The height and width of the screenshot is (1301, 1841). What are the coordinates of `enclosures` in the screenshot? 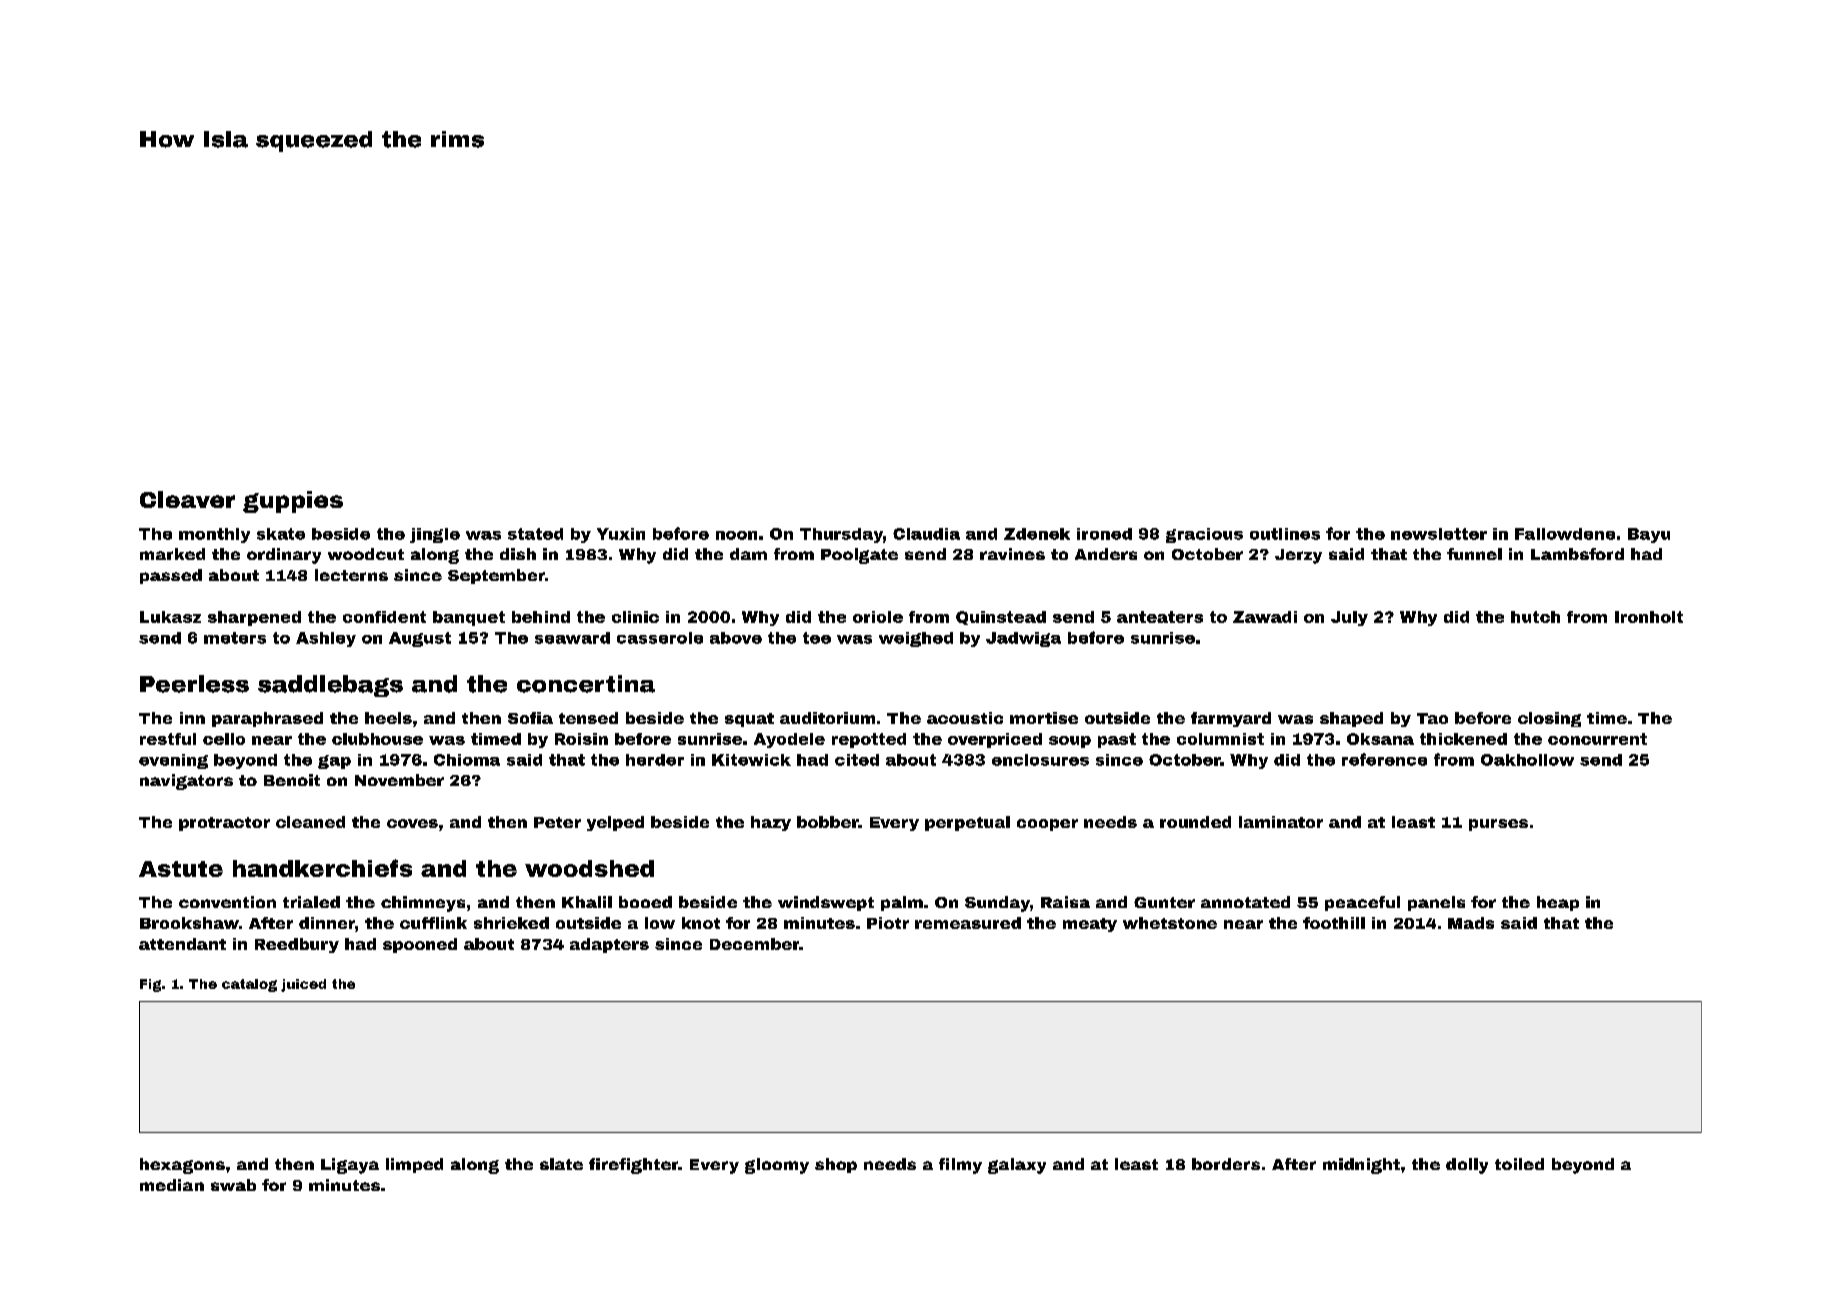 It's located at (1040, 760).
